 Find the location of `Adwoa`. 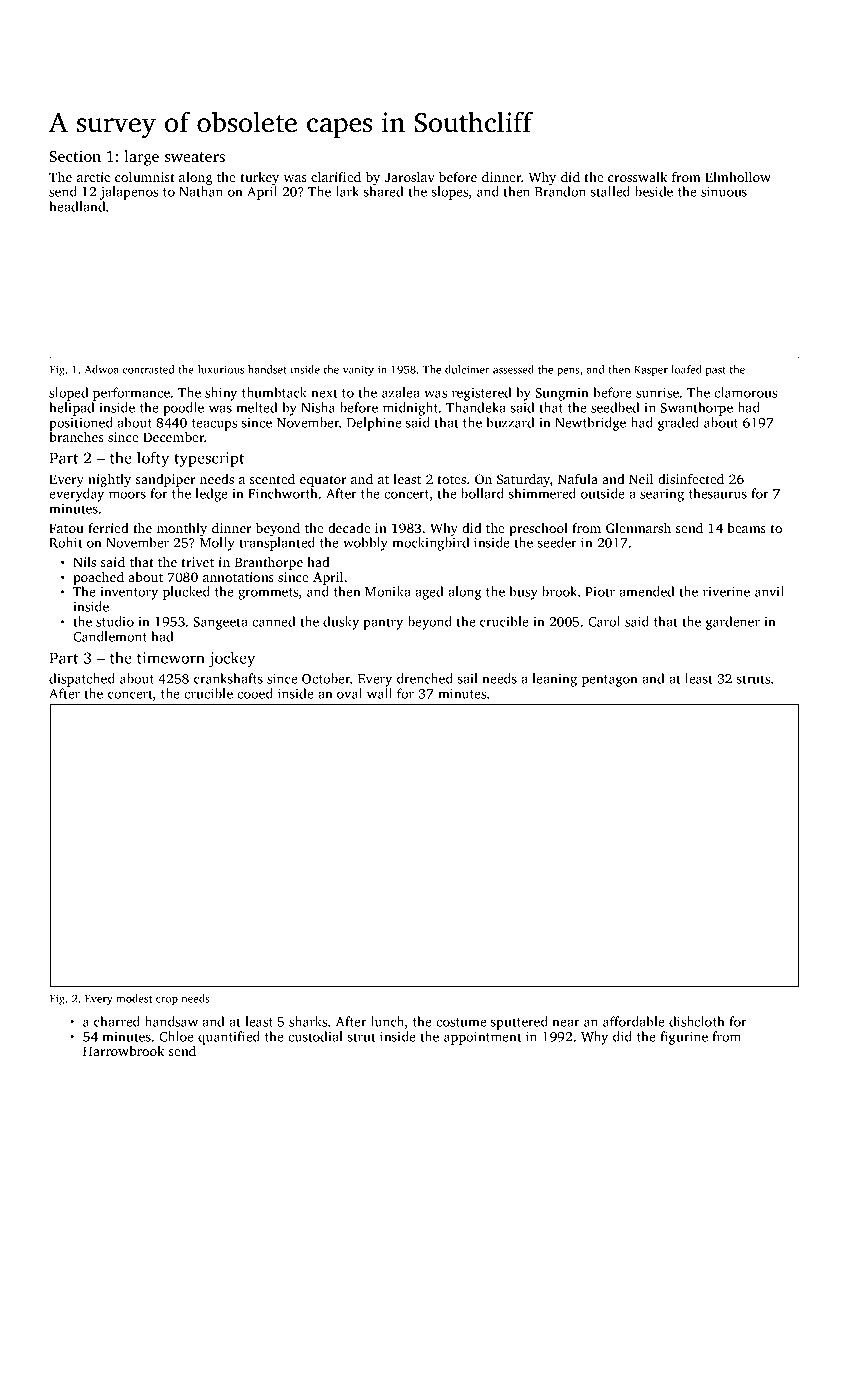

Adwoa is located at coordinates (101, 369).
